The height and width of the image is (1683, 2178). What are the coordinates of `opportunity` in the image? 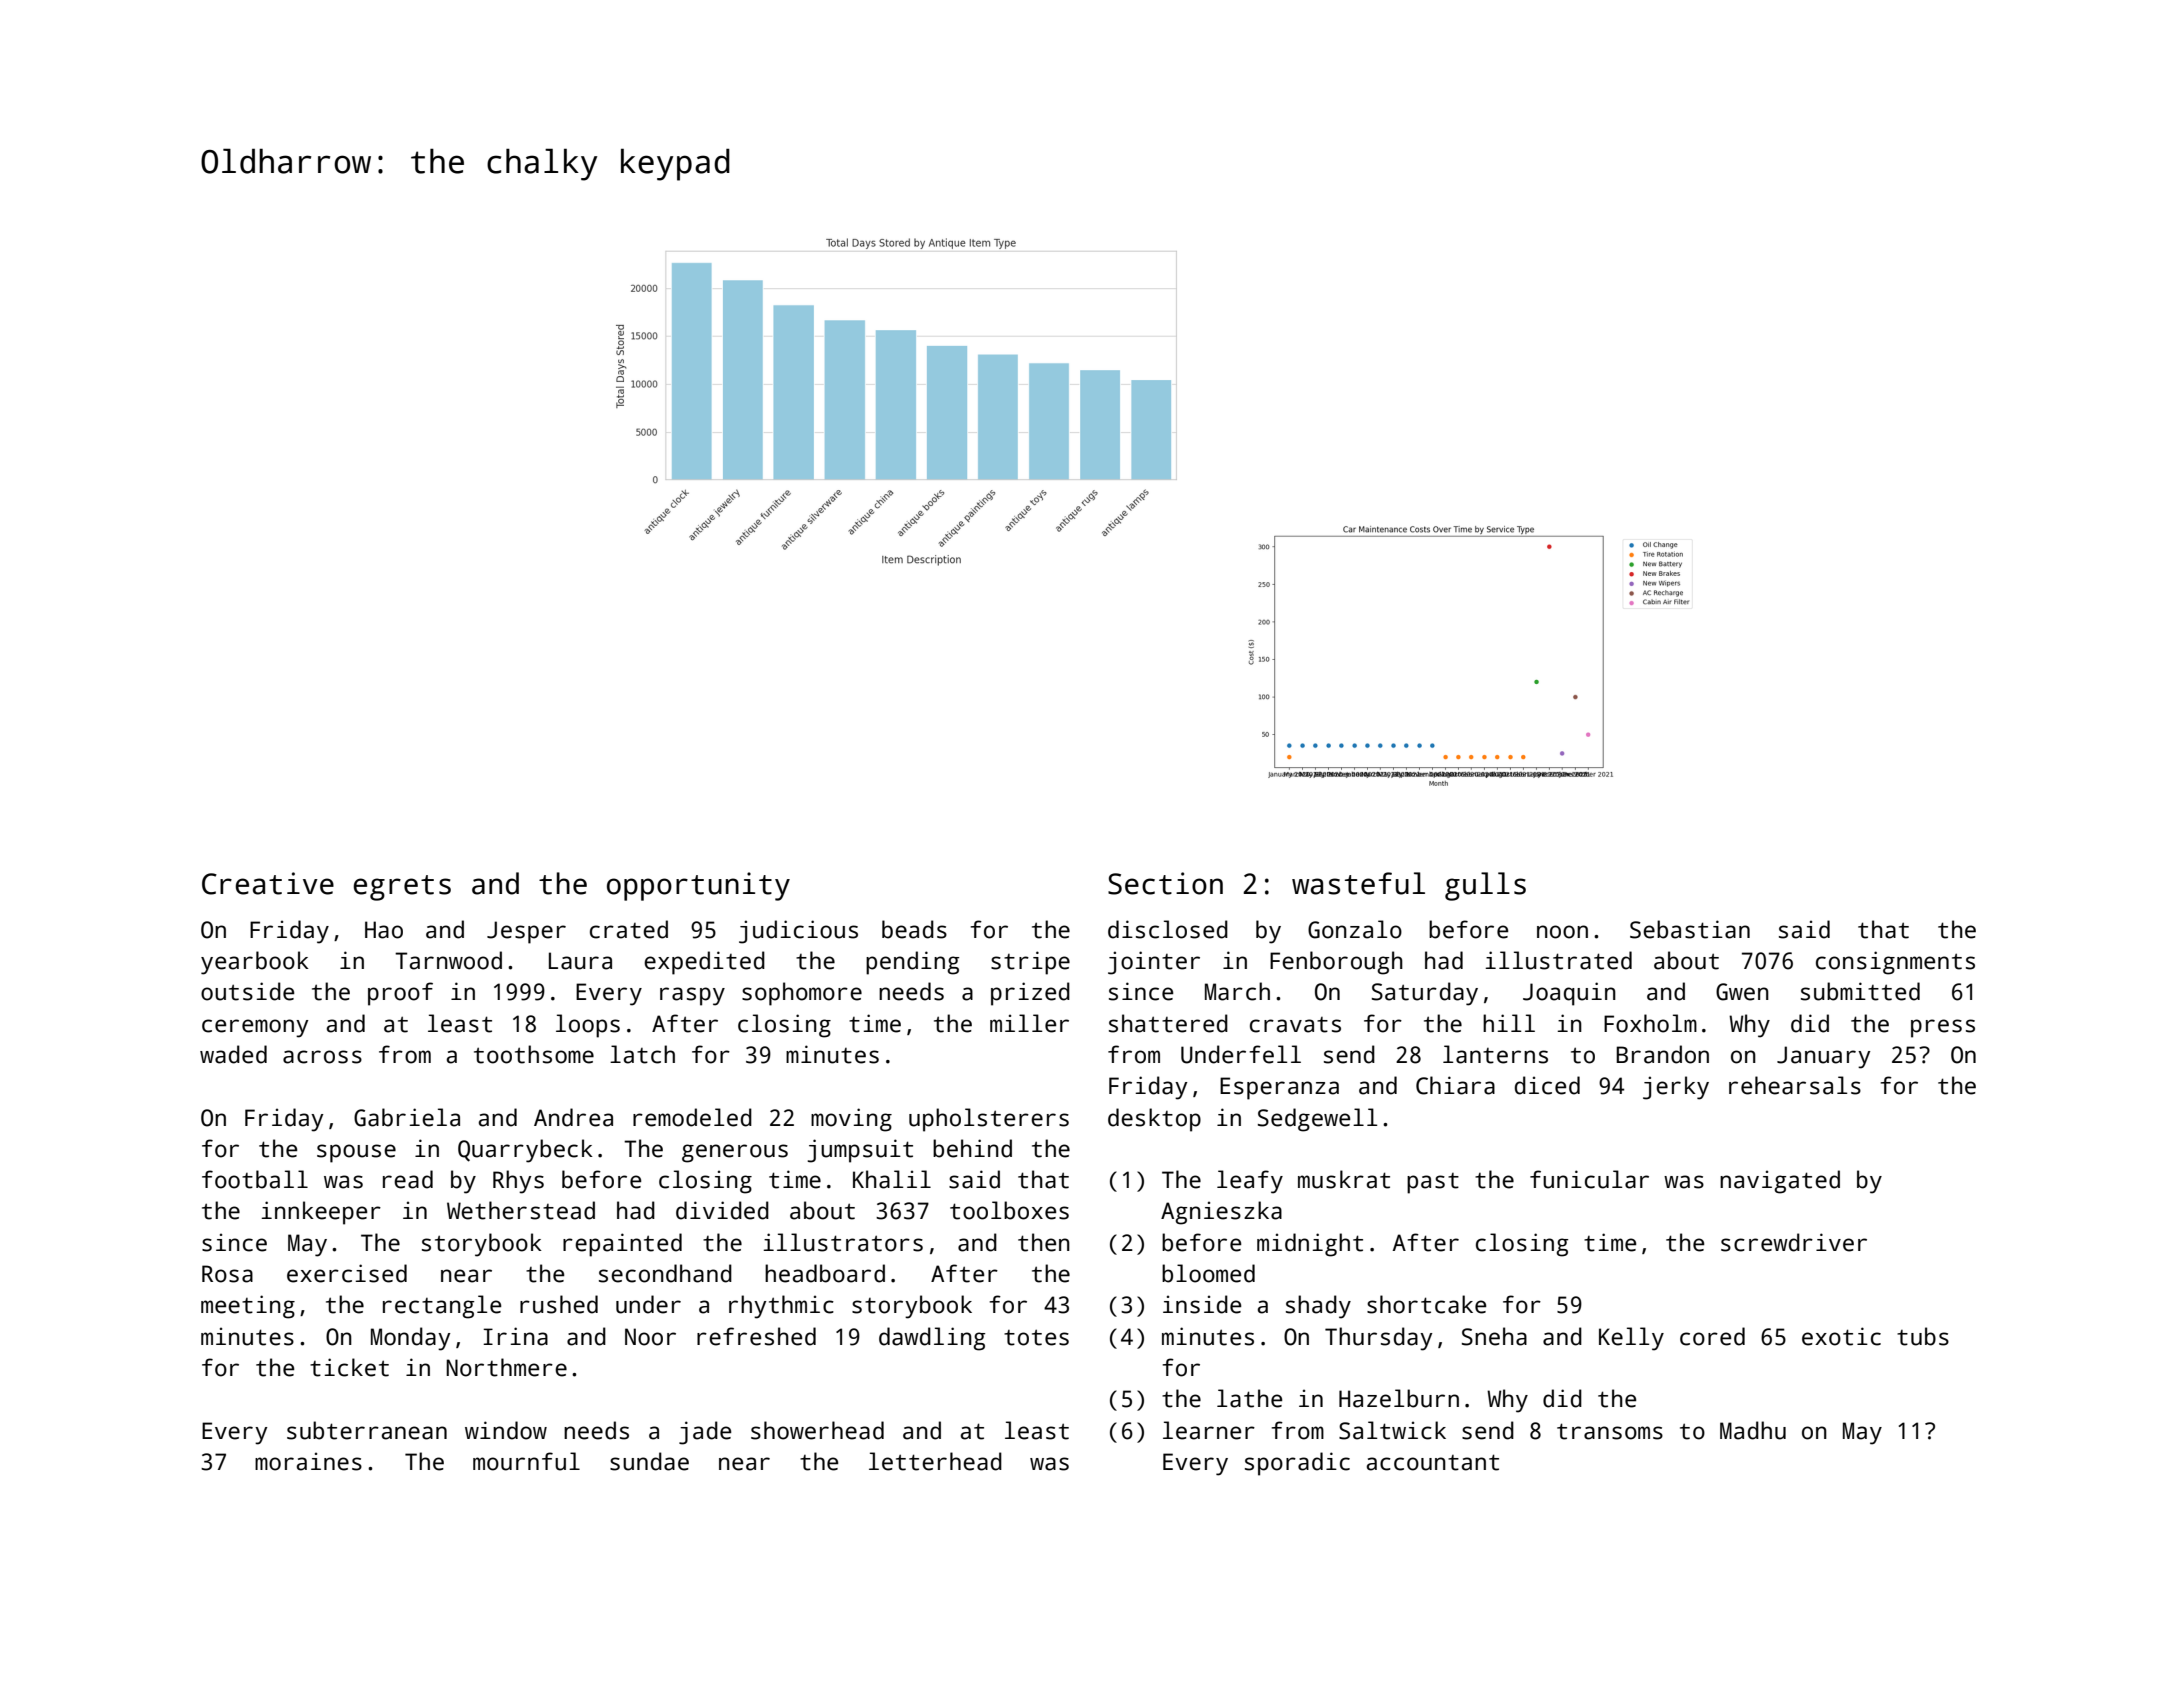 It's located at (698, 886).
